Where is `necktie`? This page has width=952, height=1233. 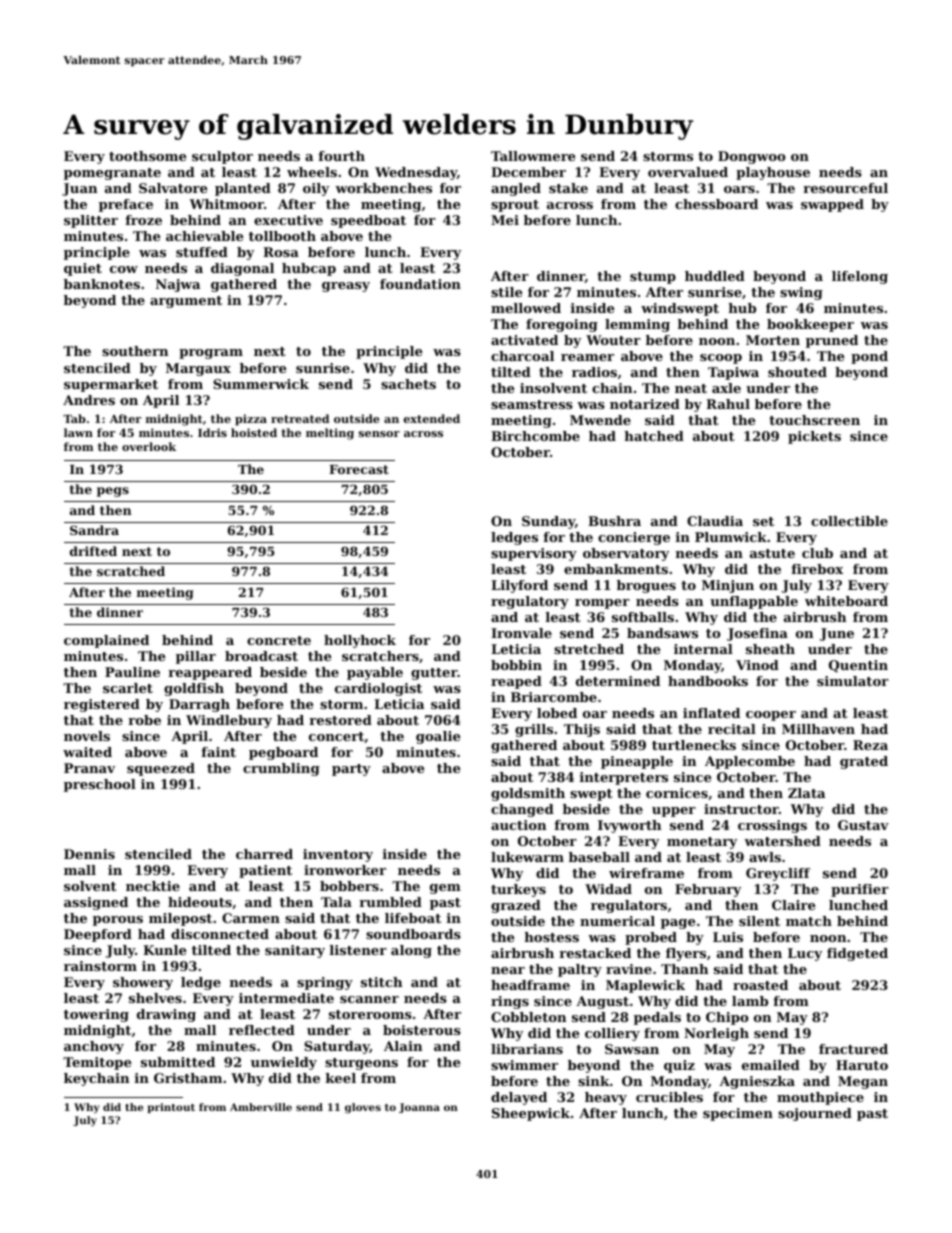
necktie is located at coordinates (153, 886).
